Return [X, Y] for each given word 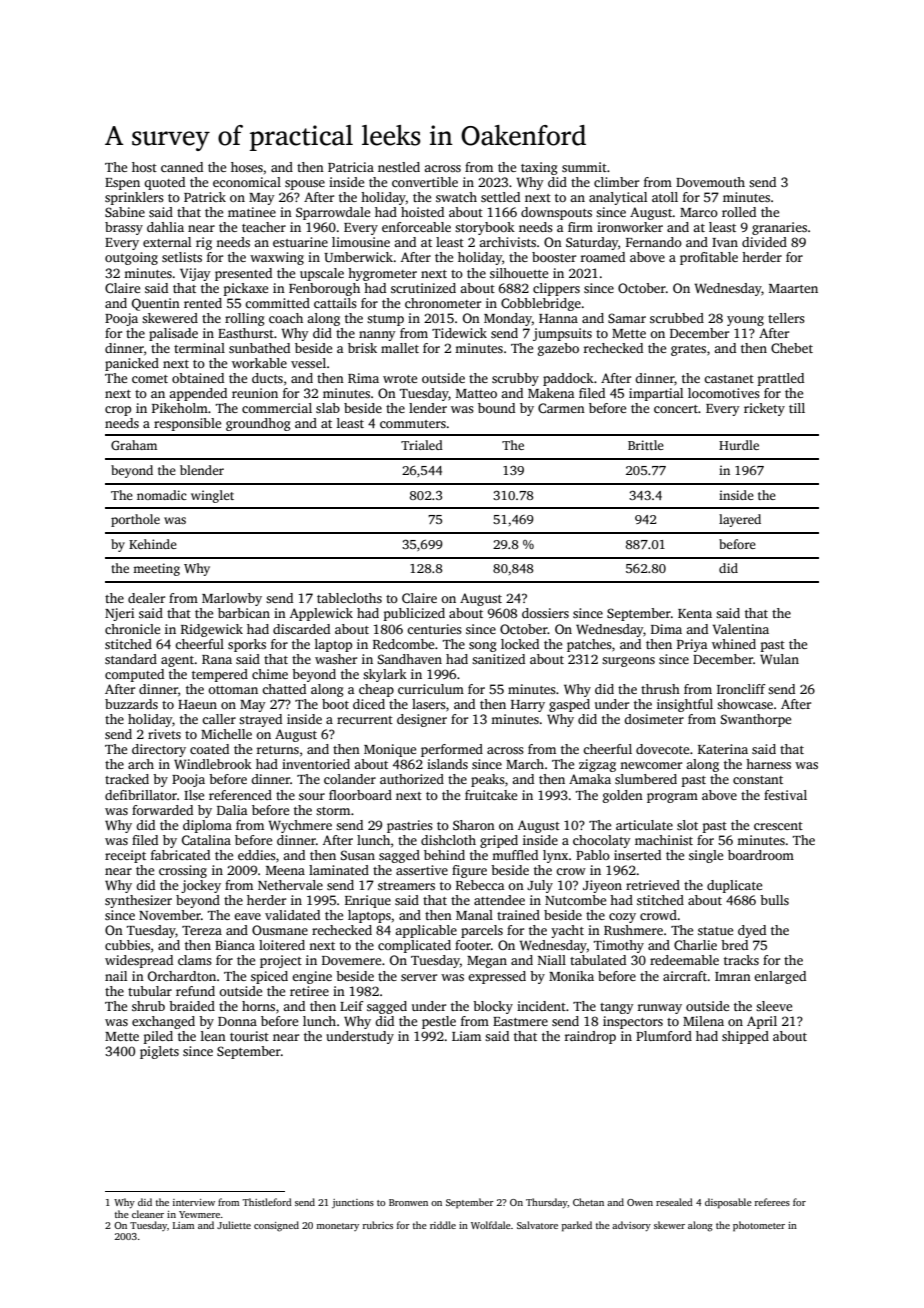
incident [541, 1006]
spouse [305, 185]
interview [194, 1202]
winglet [212, 496]
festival [785, 795]
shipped [745, 1037]
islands [447, 764]
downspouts [556, 213]
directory [159, 750]
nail [116, 976]
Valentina [740, 629]
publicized [414, 614]
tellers [786, 318]
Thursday [547, 1203]
